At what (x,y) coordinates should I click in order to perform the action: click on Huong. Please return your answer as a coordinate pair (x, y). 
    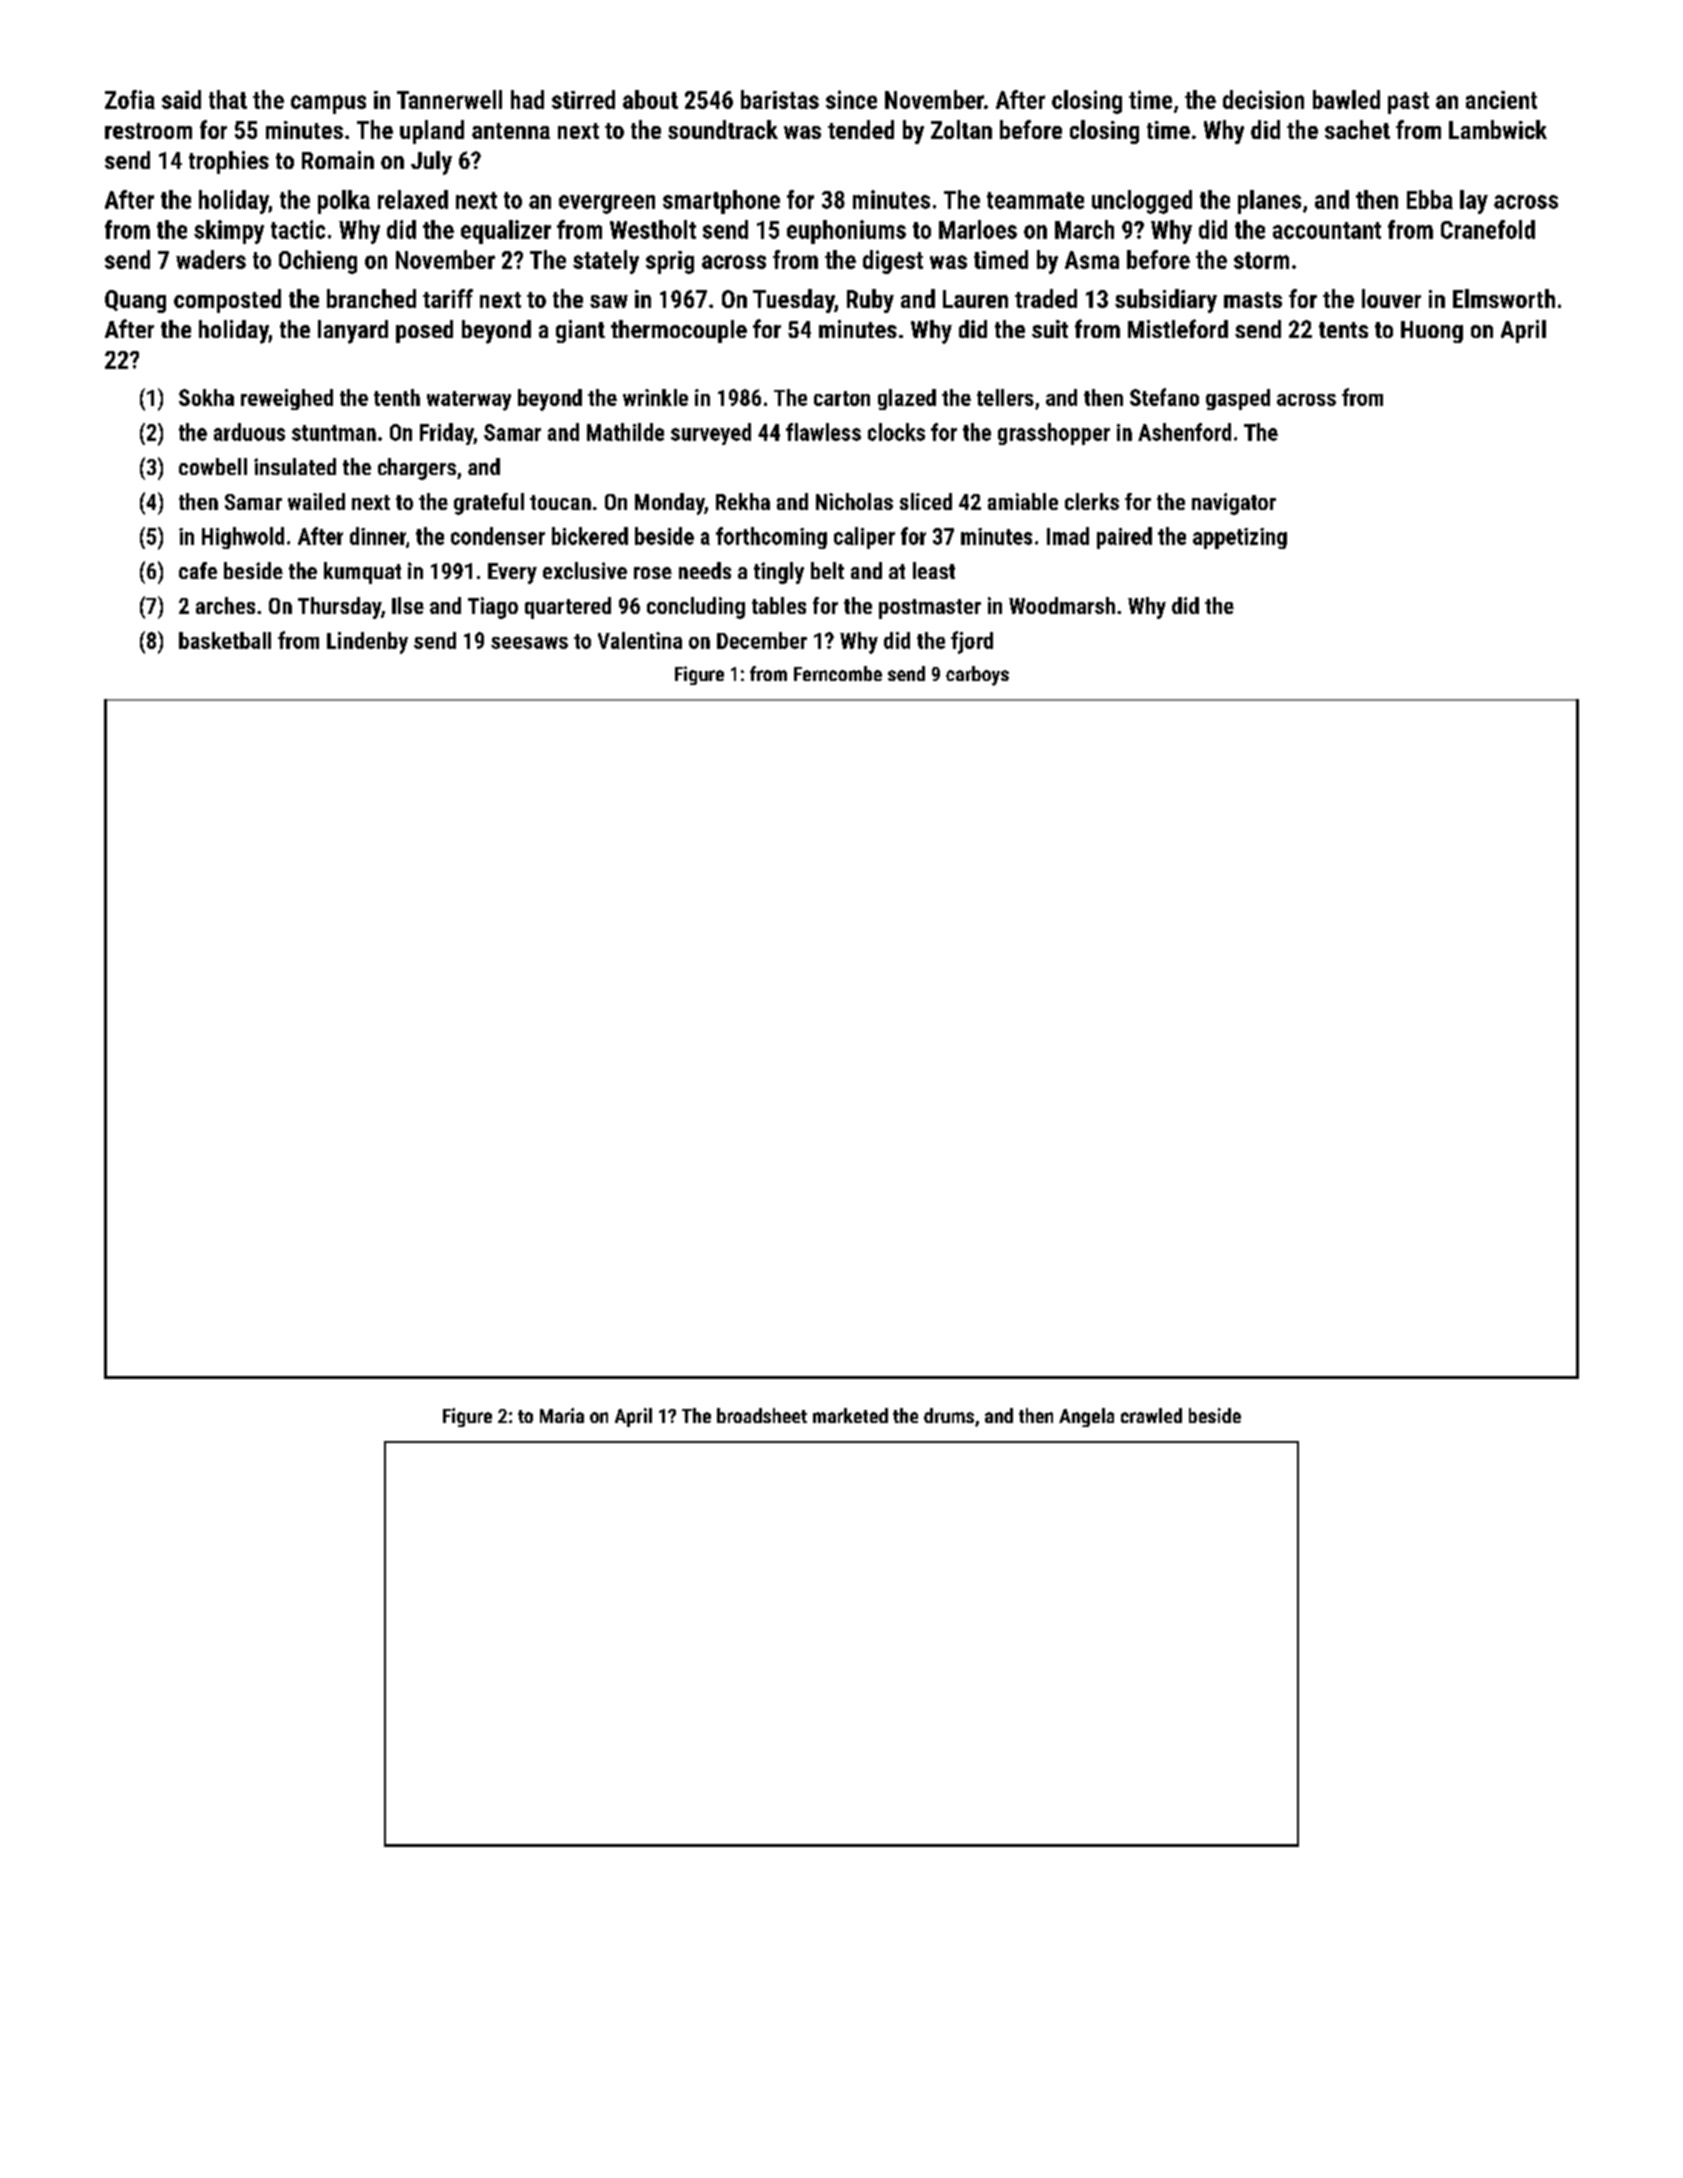
    Looking at the image, I should click on (1432, 332).
